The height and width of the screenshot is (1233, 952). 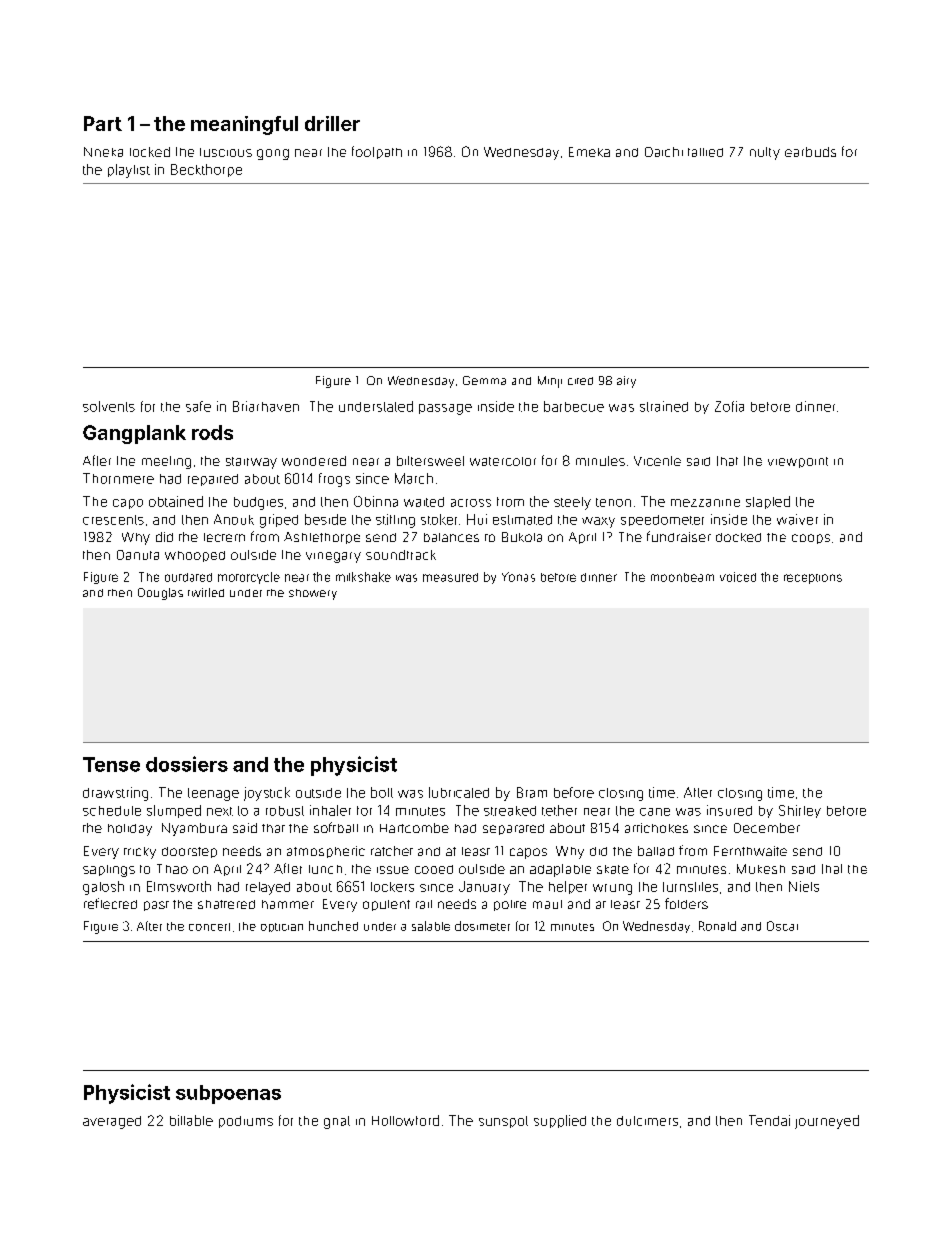 What do you see at coordinates (439, 519) in the screenshot?
I see `stoker` at bounding box center [439, 519].
